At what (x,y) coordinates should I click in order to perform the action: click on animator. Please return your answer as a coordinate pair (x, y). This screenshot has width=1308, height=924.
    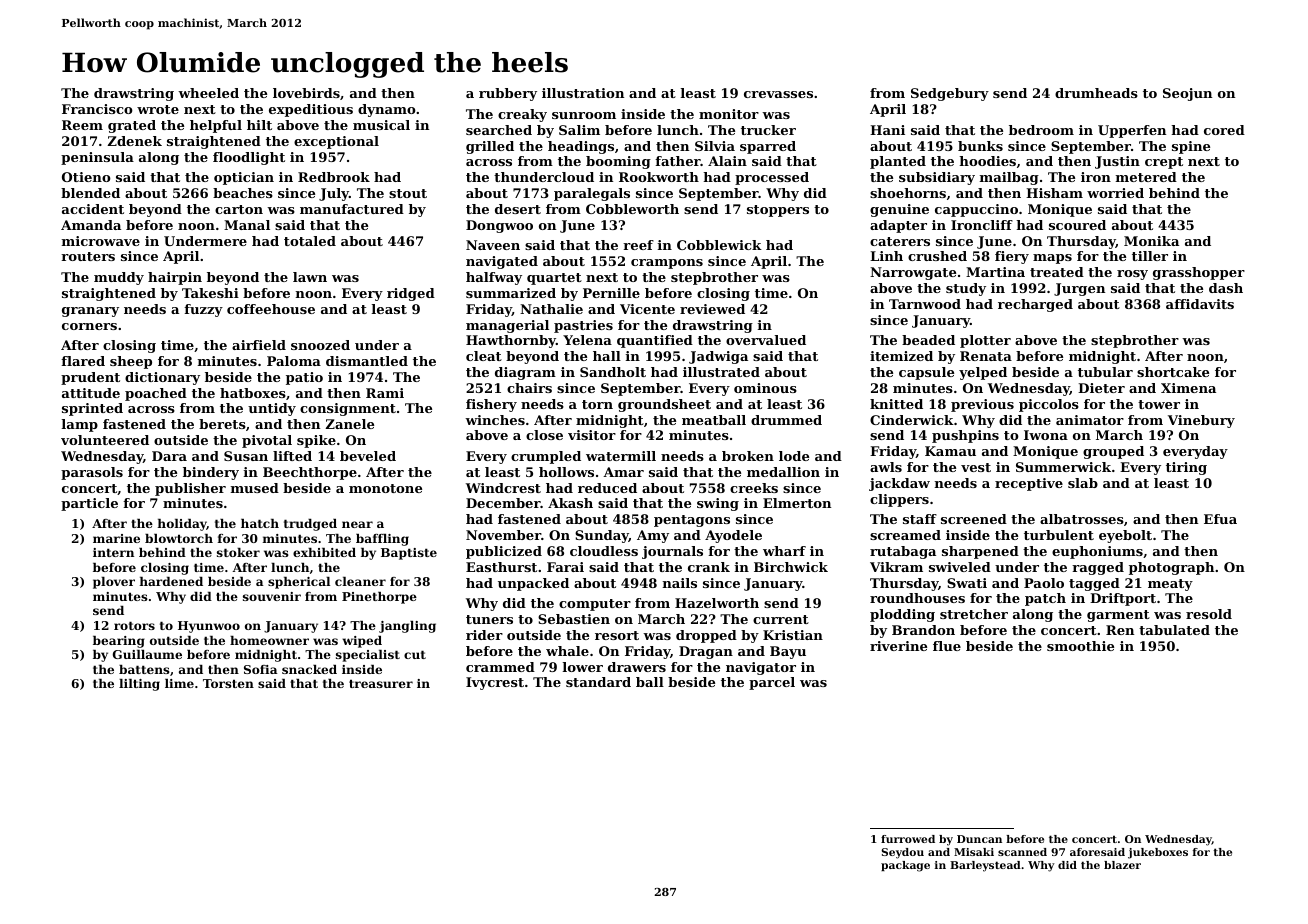
    Looking at the image, I should click on (1090, 420).
